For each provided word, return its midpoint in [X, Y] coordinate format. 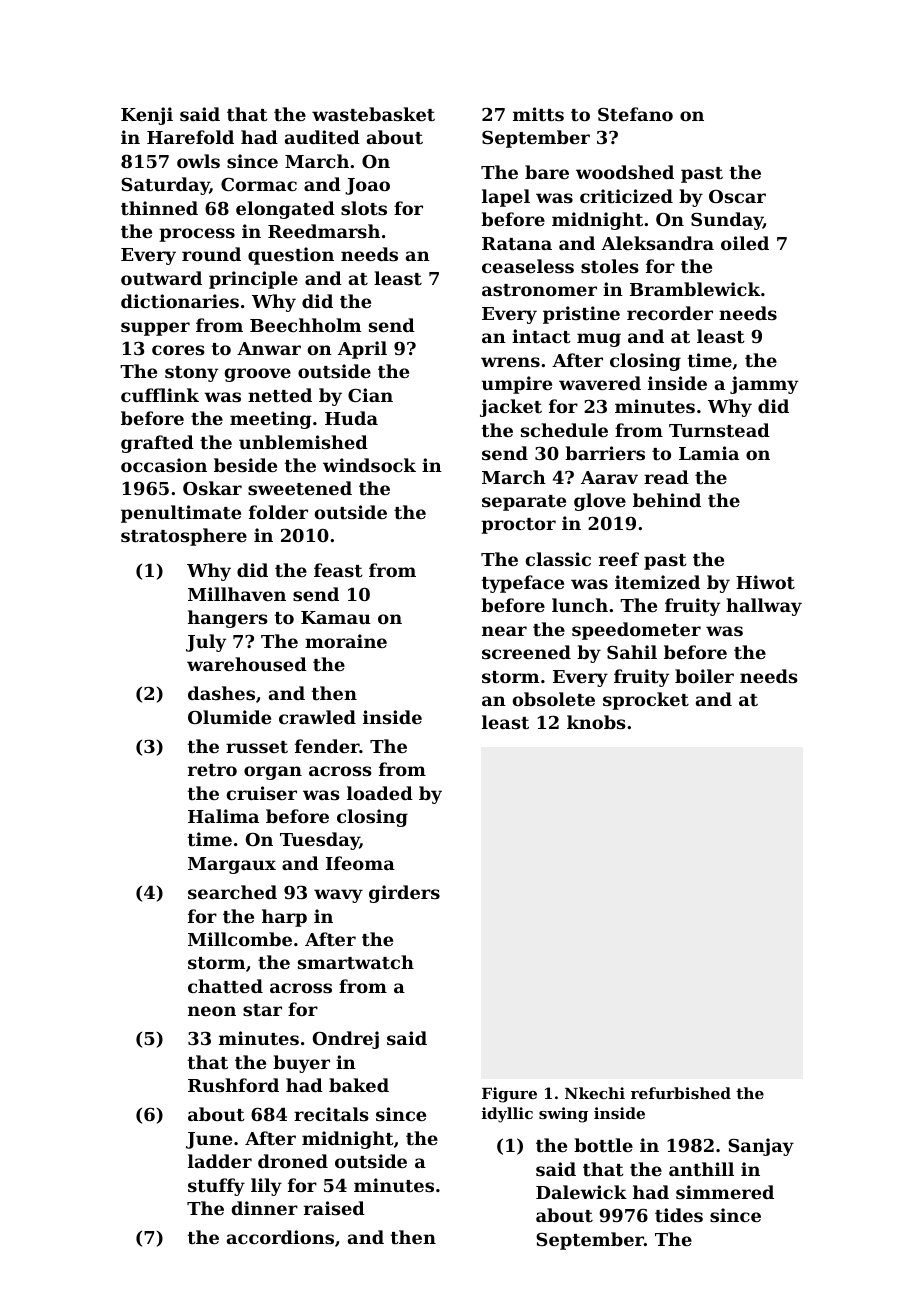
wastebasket [373, 114]
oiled [745, 243]
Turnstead [719, 430]
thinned [159, 208]
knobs [596, 722]
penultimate [181, 514]
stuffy [216, 1187]
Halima [223, 816]
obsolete [554, 699]
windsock [369, 465]
